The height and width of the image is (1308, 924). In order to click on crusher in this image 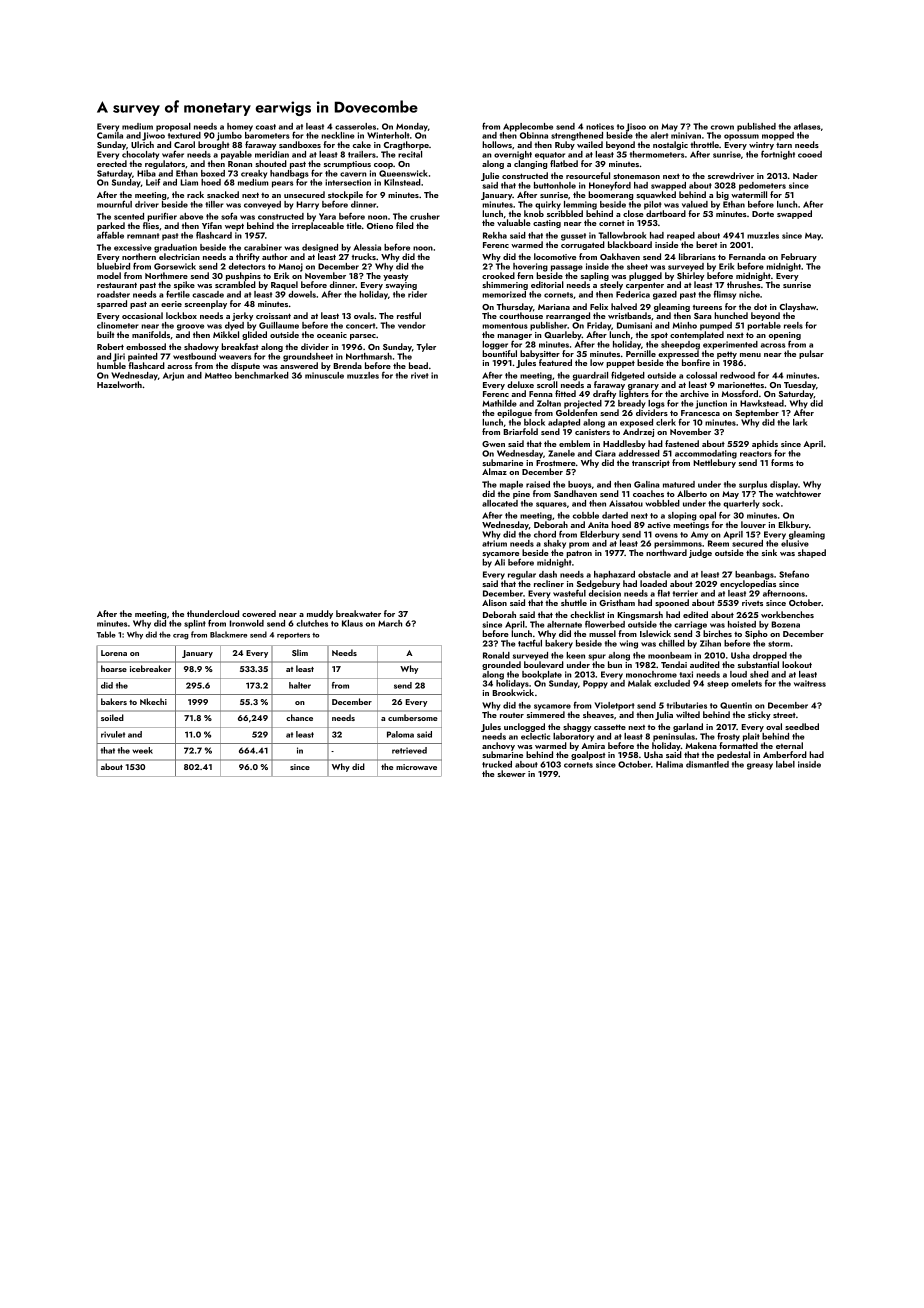, I will do `click(425, 216)`.
